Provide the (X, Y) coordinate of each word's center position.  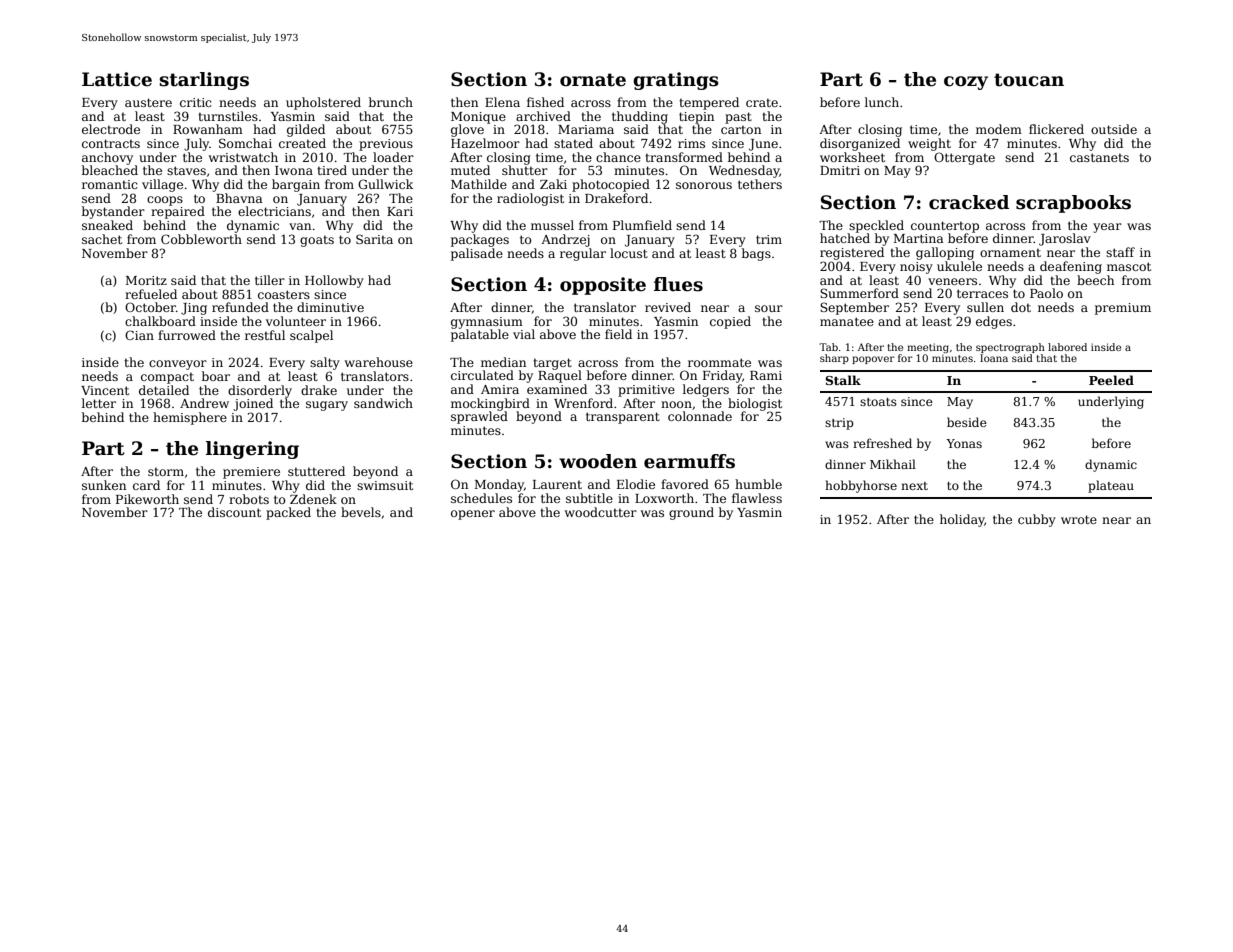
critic (196, 102)
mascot (1129, 266)
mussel (552, 225)
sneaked (107, 225)
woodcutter (601, 512)
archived (543, 116)
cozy (966, 83)
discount (234, 512)
